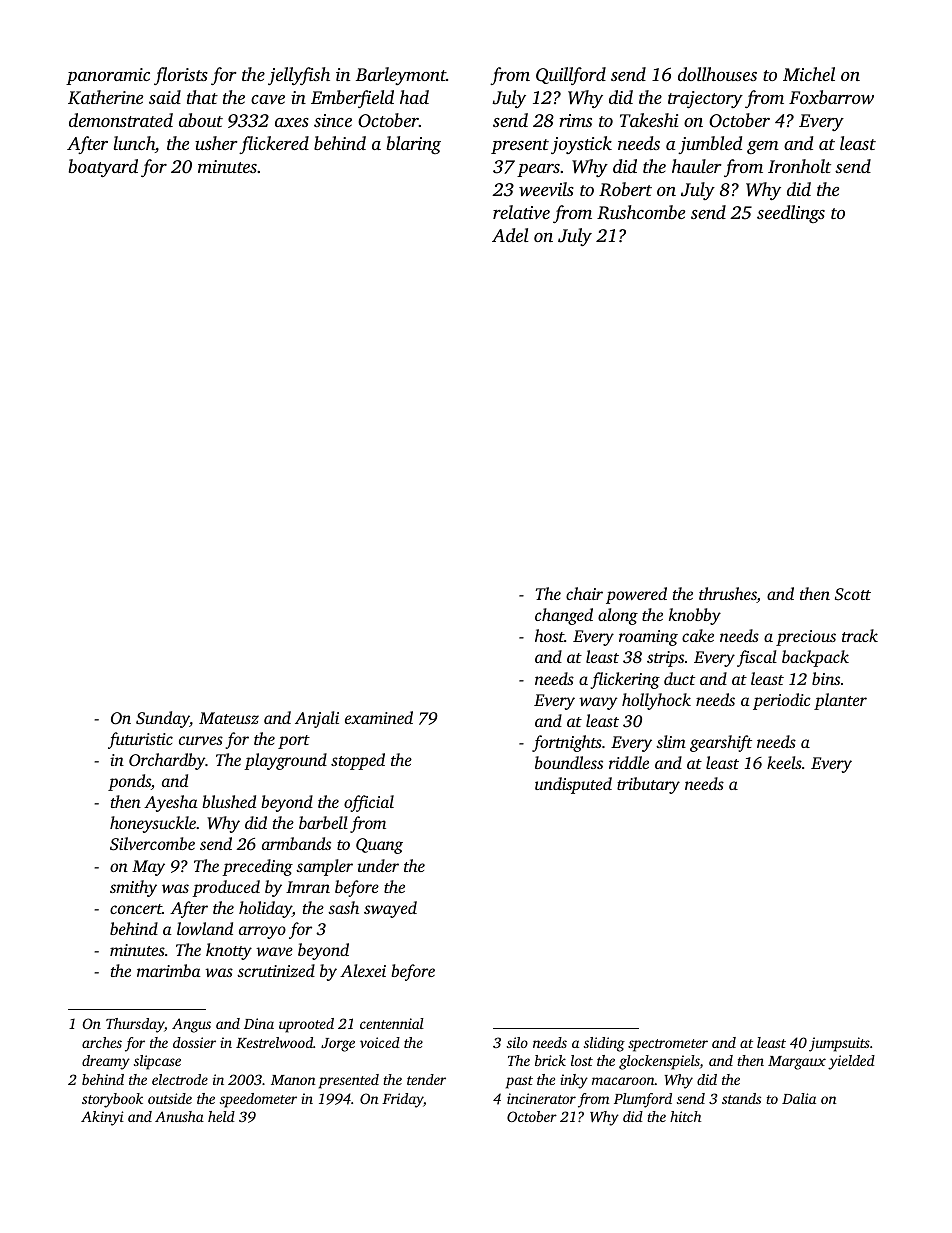 The image size is (952, 1233). What do you see at coordinates (799, 166) in the page?
I see `Ironholt` at bounding box center [799, 166].
